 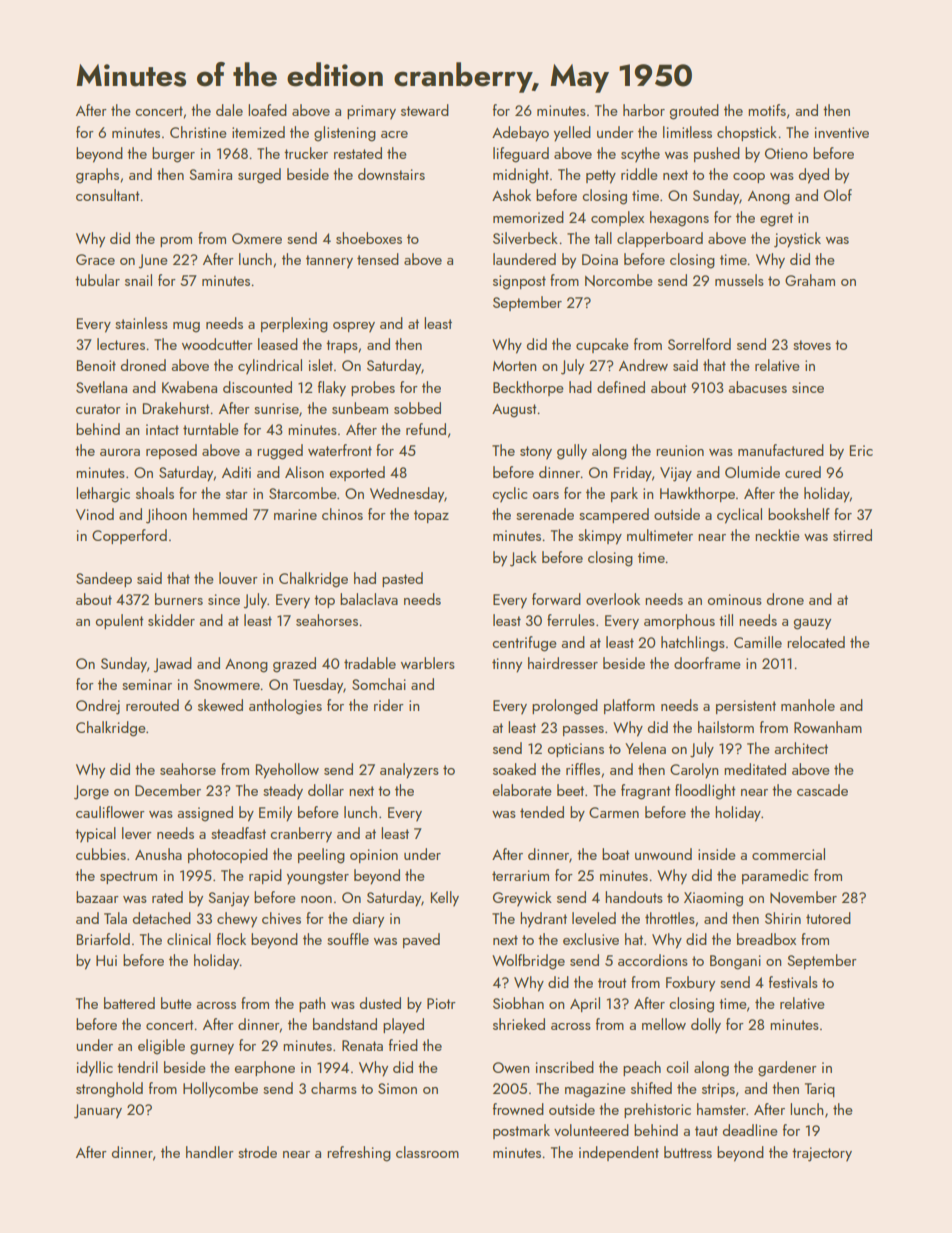 I want to click on cupcake, so click(x=602, y=345).
